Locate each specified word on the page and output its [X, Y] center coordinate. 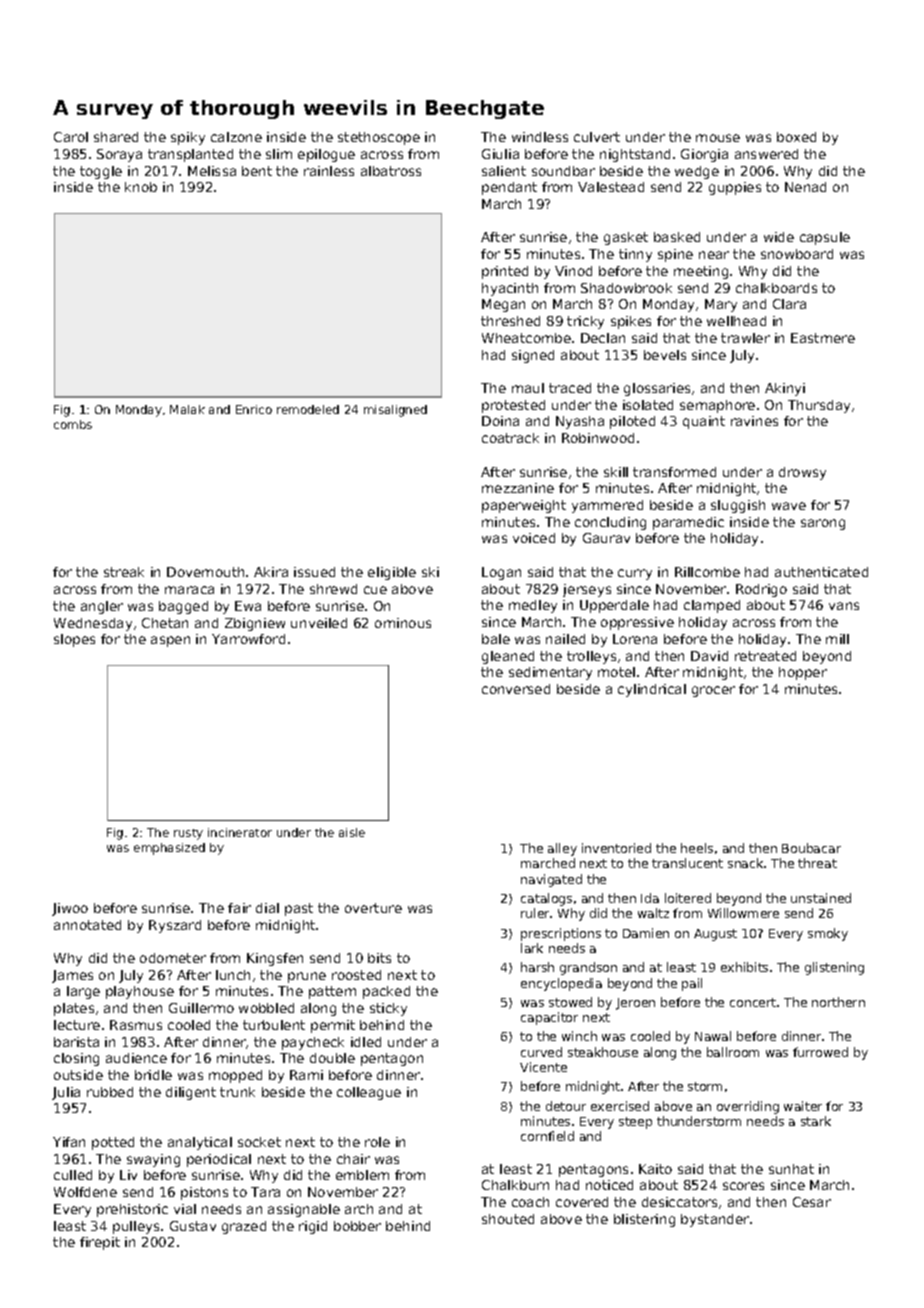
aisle [352, 832]
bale [496, 639]
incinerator [240, 832]
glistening [834, 968]
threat [817, 863]
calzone [236, 137]
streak [124, 572]
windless [540, 137]
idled [366, 1042]
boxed [796, 137]
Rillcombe [707, 572]
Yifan [69, 1142]
